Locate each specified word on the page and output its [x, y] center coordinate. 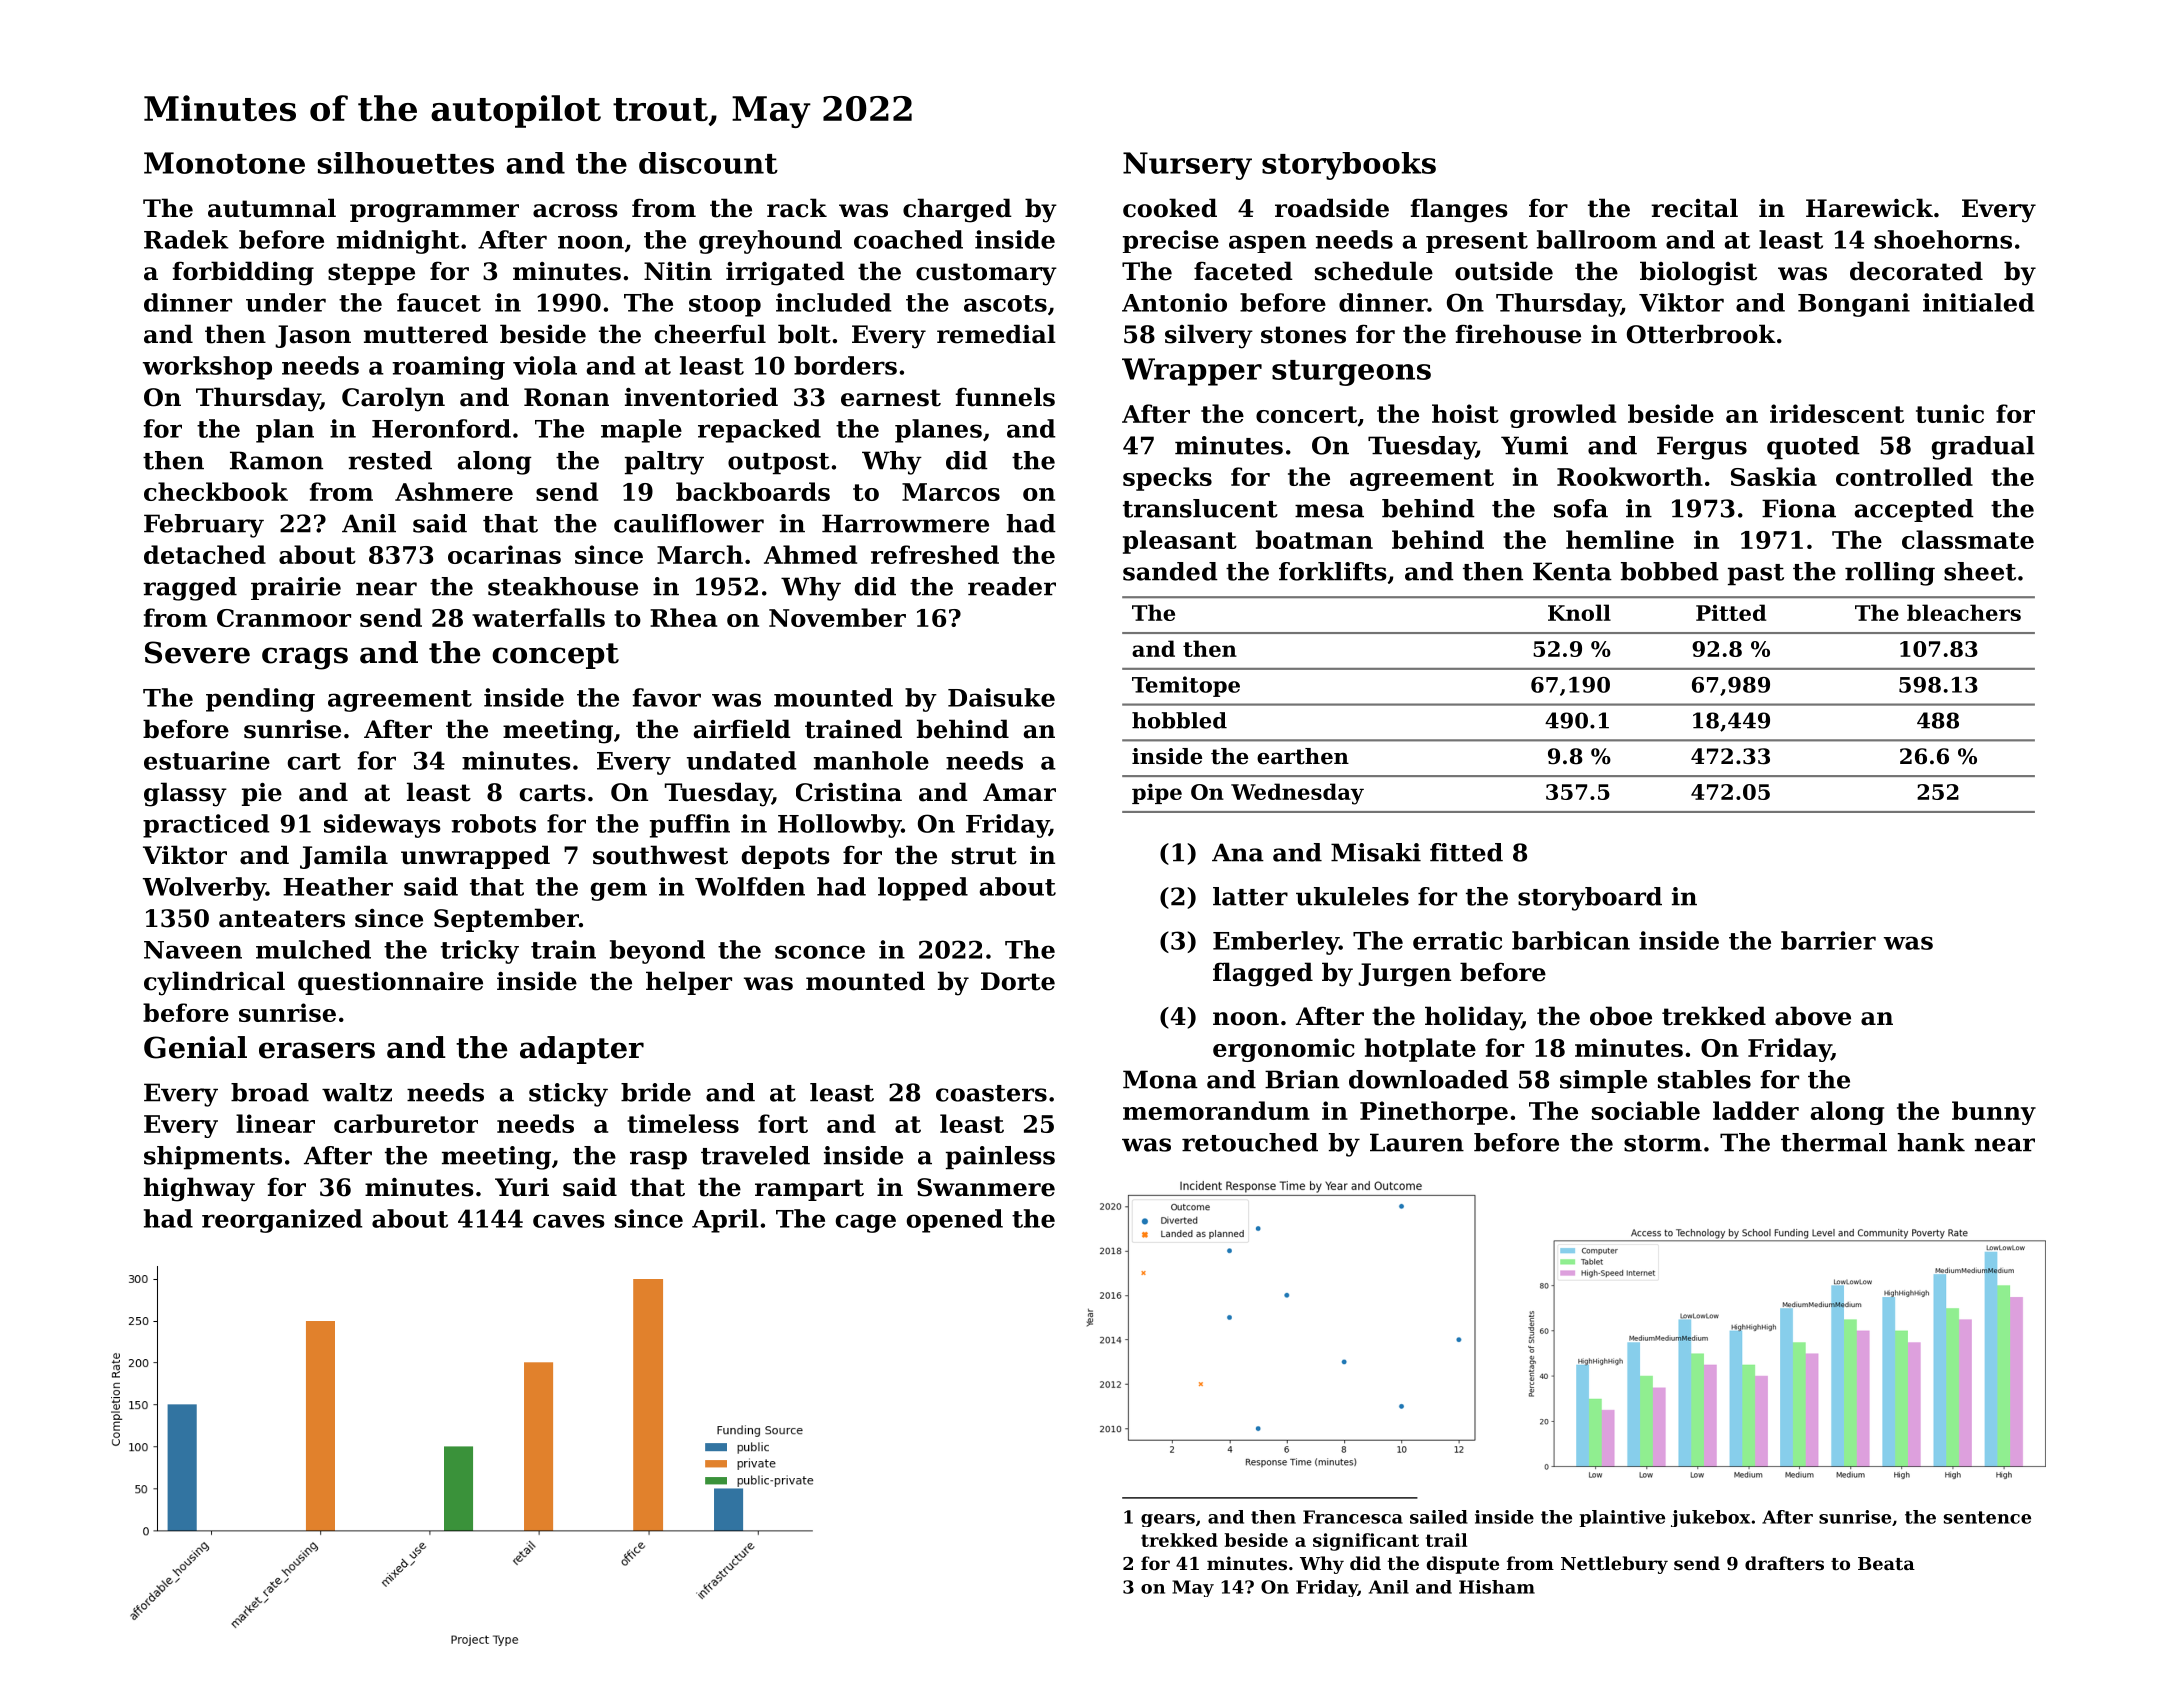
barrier [1828, 940]
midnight [398, 242]
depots [786, 857]
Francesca [1353, 1517]
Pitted [1731, 612]
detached [205, 554]
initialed [1978, 302]
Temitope [1186, 686]
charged [957, 210]
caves [569, 1221]
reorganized [282, 1221]
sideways [382, 826]
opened [955, 1221]
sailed [1439, 1517]
